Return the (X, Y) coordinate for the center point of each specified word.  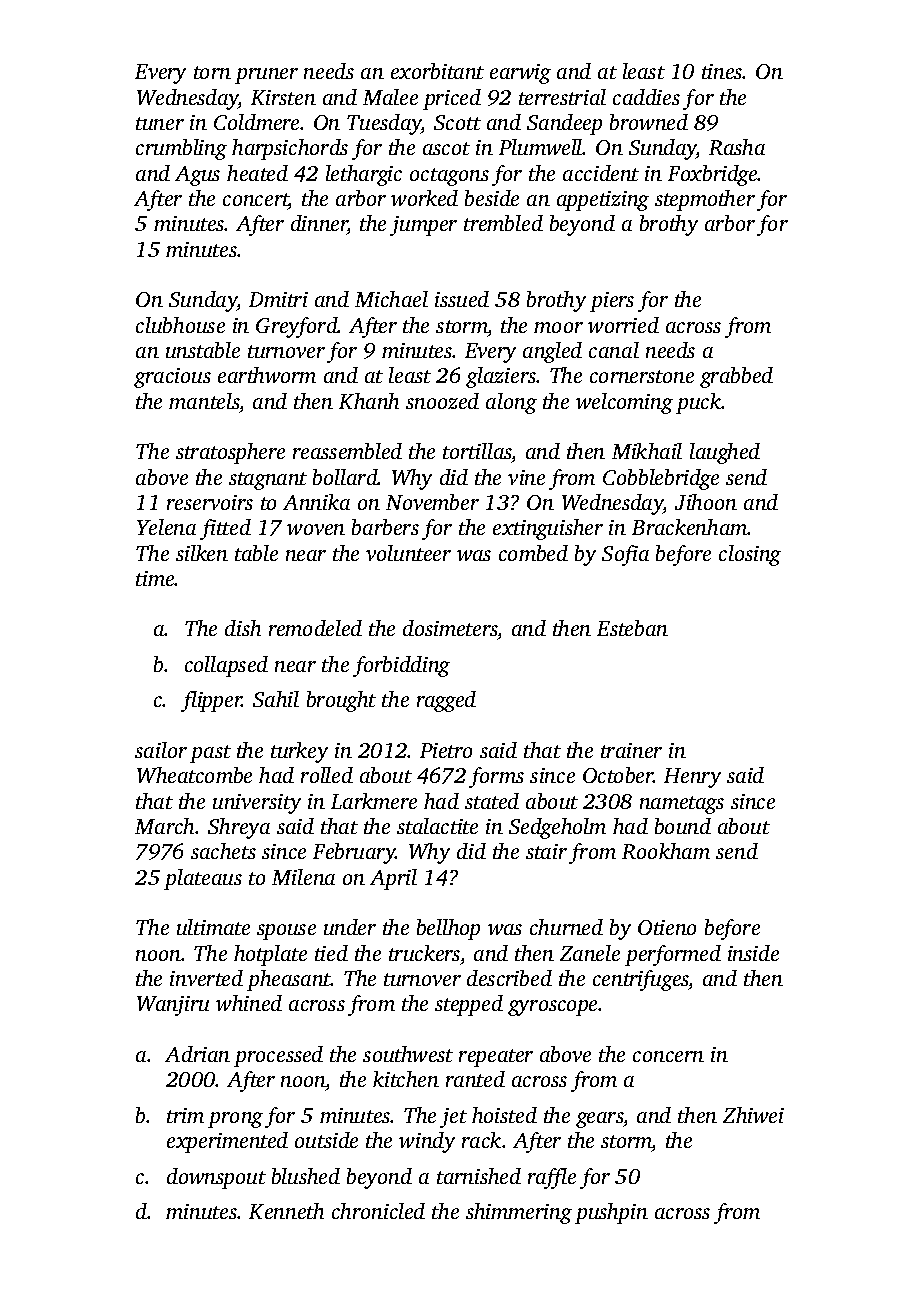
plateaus (203, 879)
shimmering (519, 1213)
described (509, 978)
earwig (520, 74)
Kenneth (286, 1211)
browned (649, 122)
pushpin (611, 1213)
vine (526, 477)
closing (750, 555)
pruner (266, 76)
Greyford (297, 327)
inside (753, 953)
